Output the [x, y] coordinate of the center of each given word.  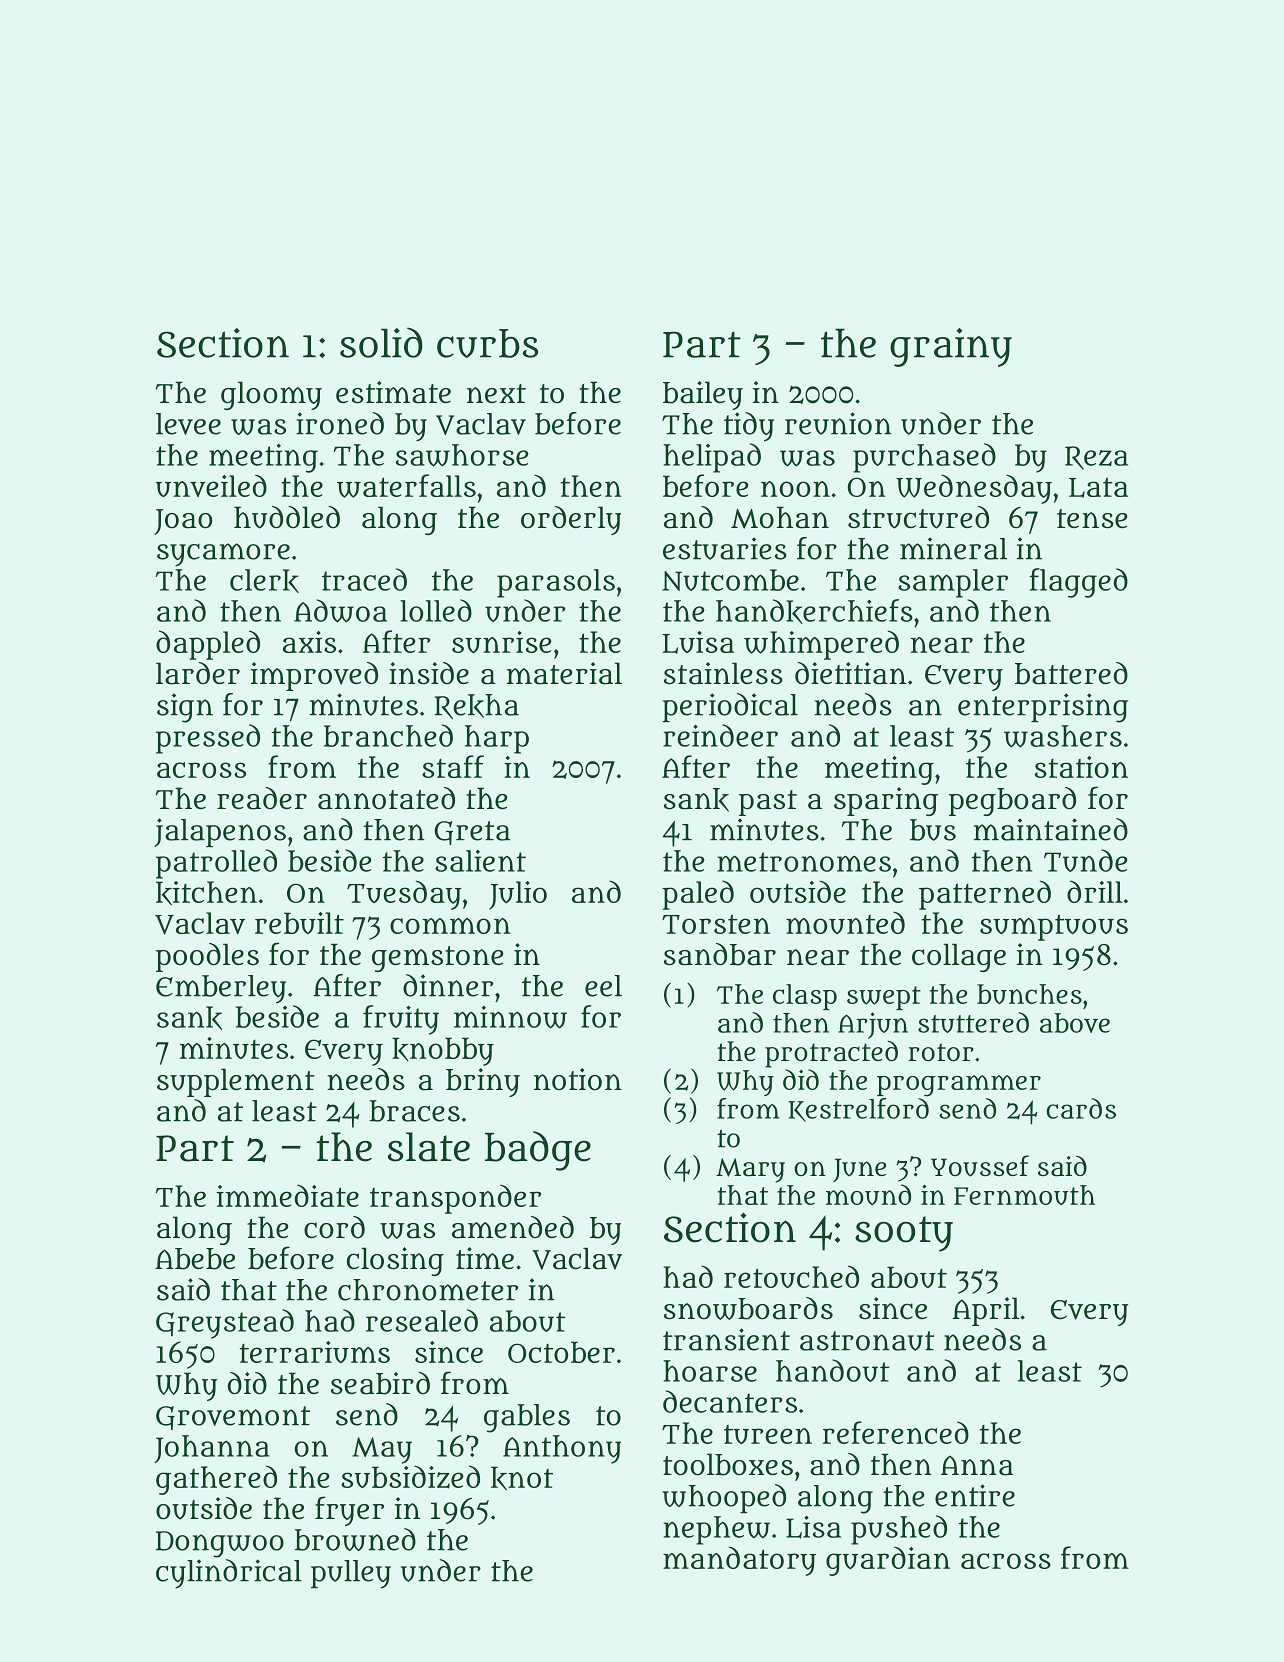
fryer [349, 1511]
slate [429, 1147]
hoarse [710, 1371]
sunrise [501, 642]
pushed [899, 1530]
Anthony [562, 1449]
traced [364, 579]
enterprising [1043, 708]
